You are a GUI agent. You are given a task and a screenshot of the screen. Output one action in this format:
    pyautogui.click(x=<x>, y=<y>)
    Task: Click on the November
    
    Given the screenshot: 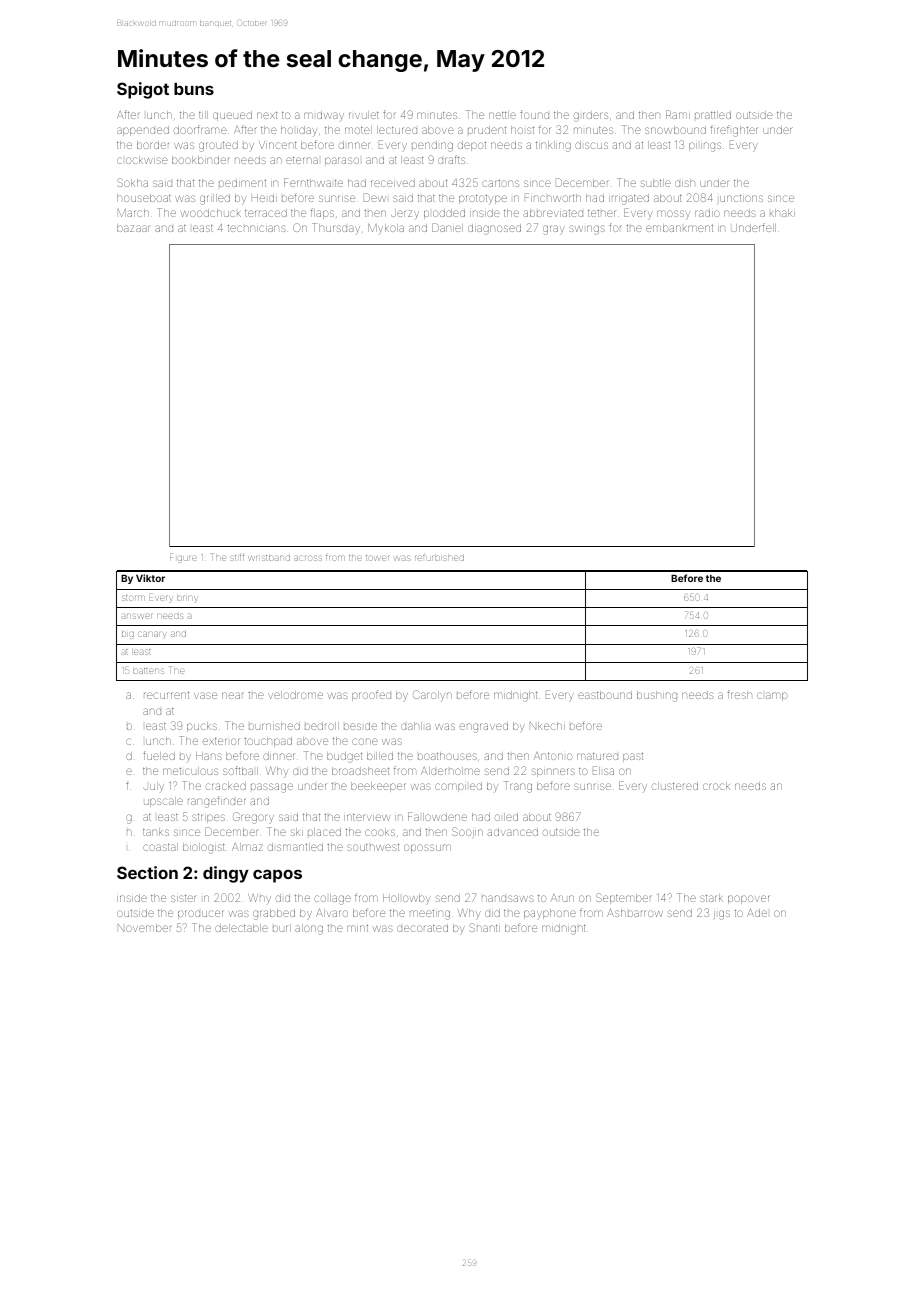 What is the action you would take?
    pyautogui.click(x=145, y=928)
